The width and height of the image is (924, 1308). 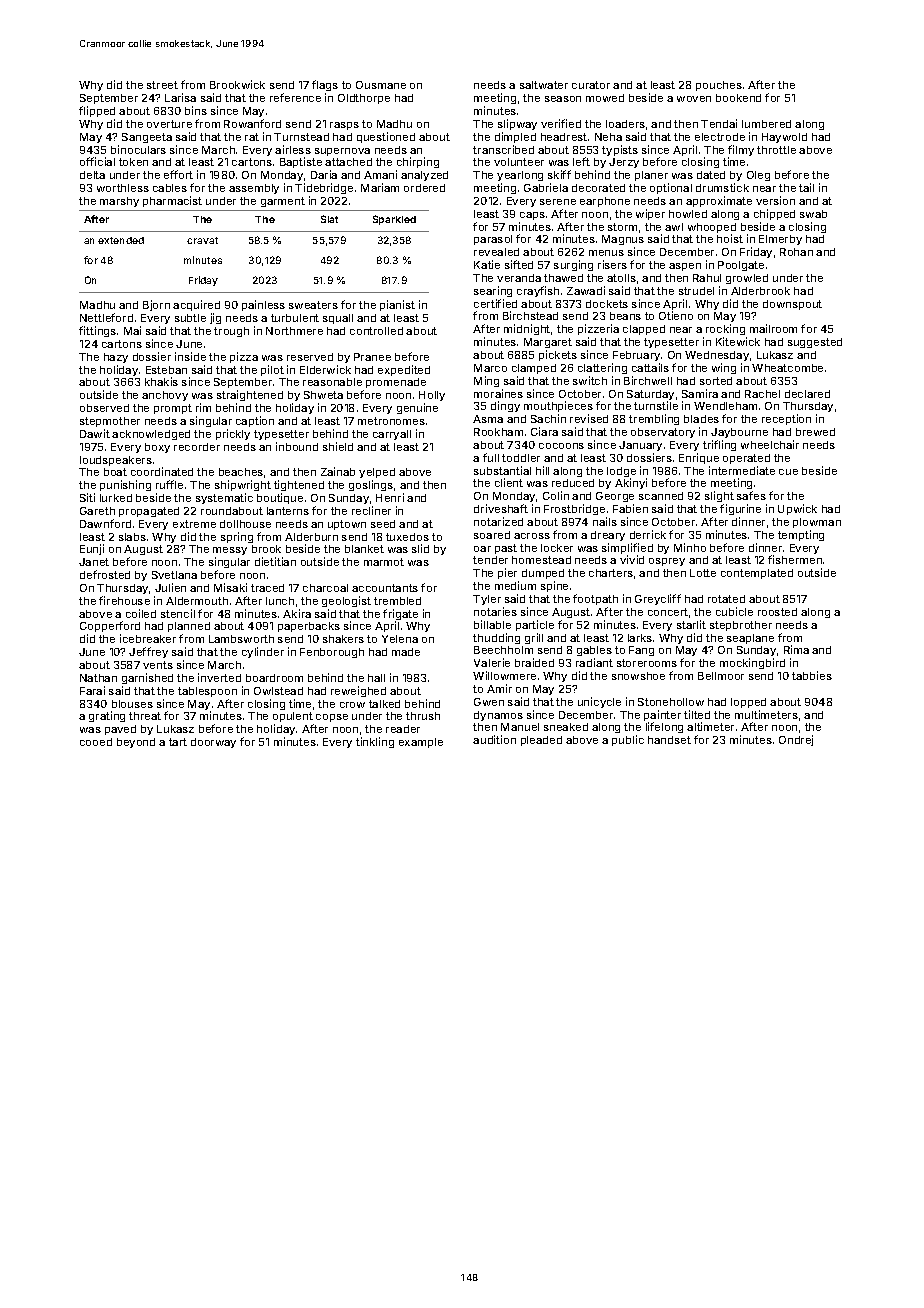 I want to click on doorway, so click(x=213, y=743).
